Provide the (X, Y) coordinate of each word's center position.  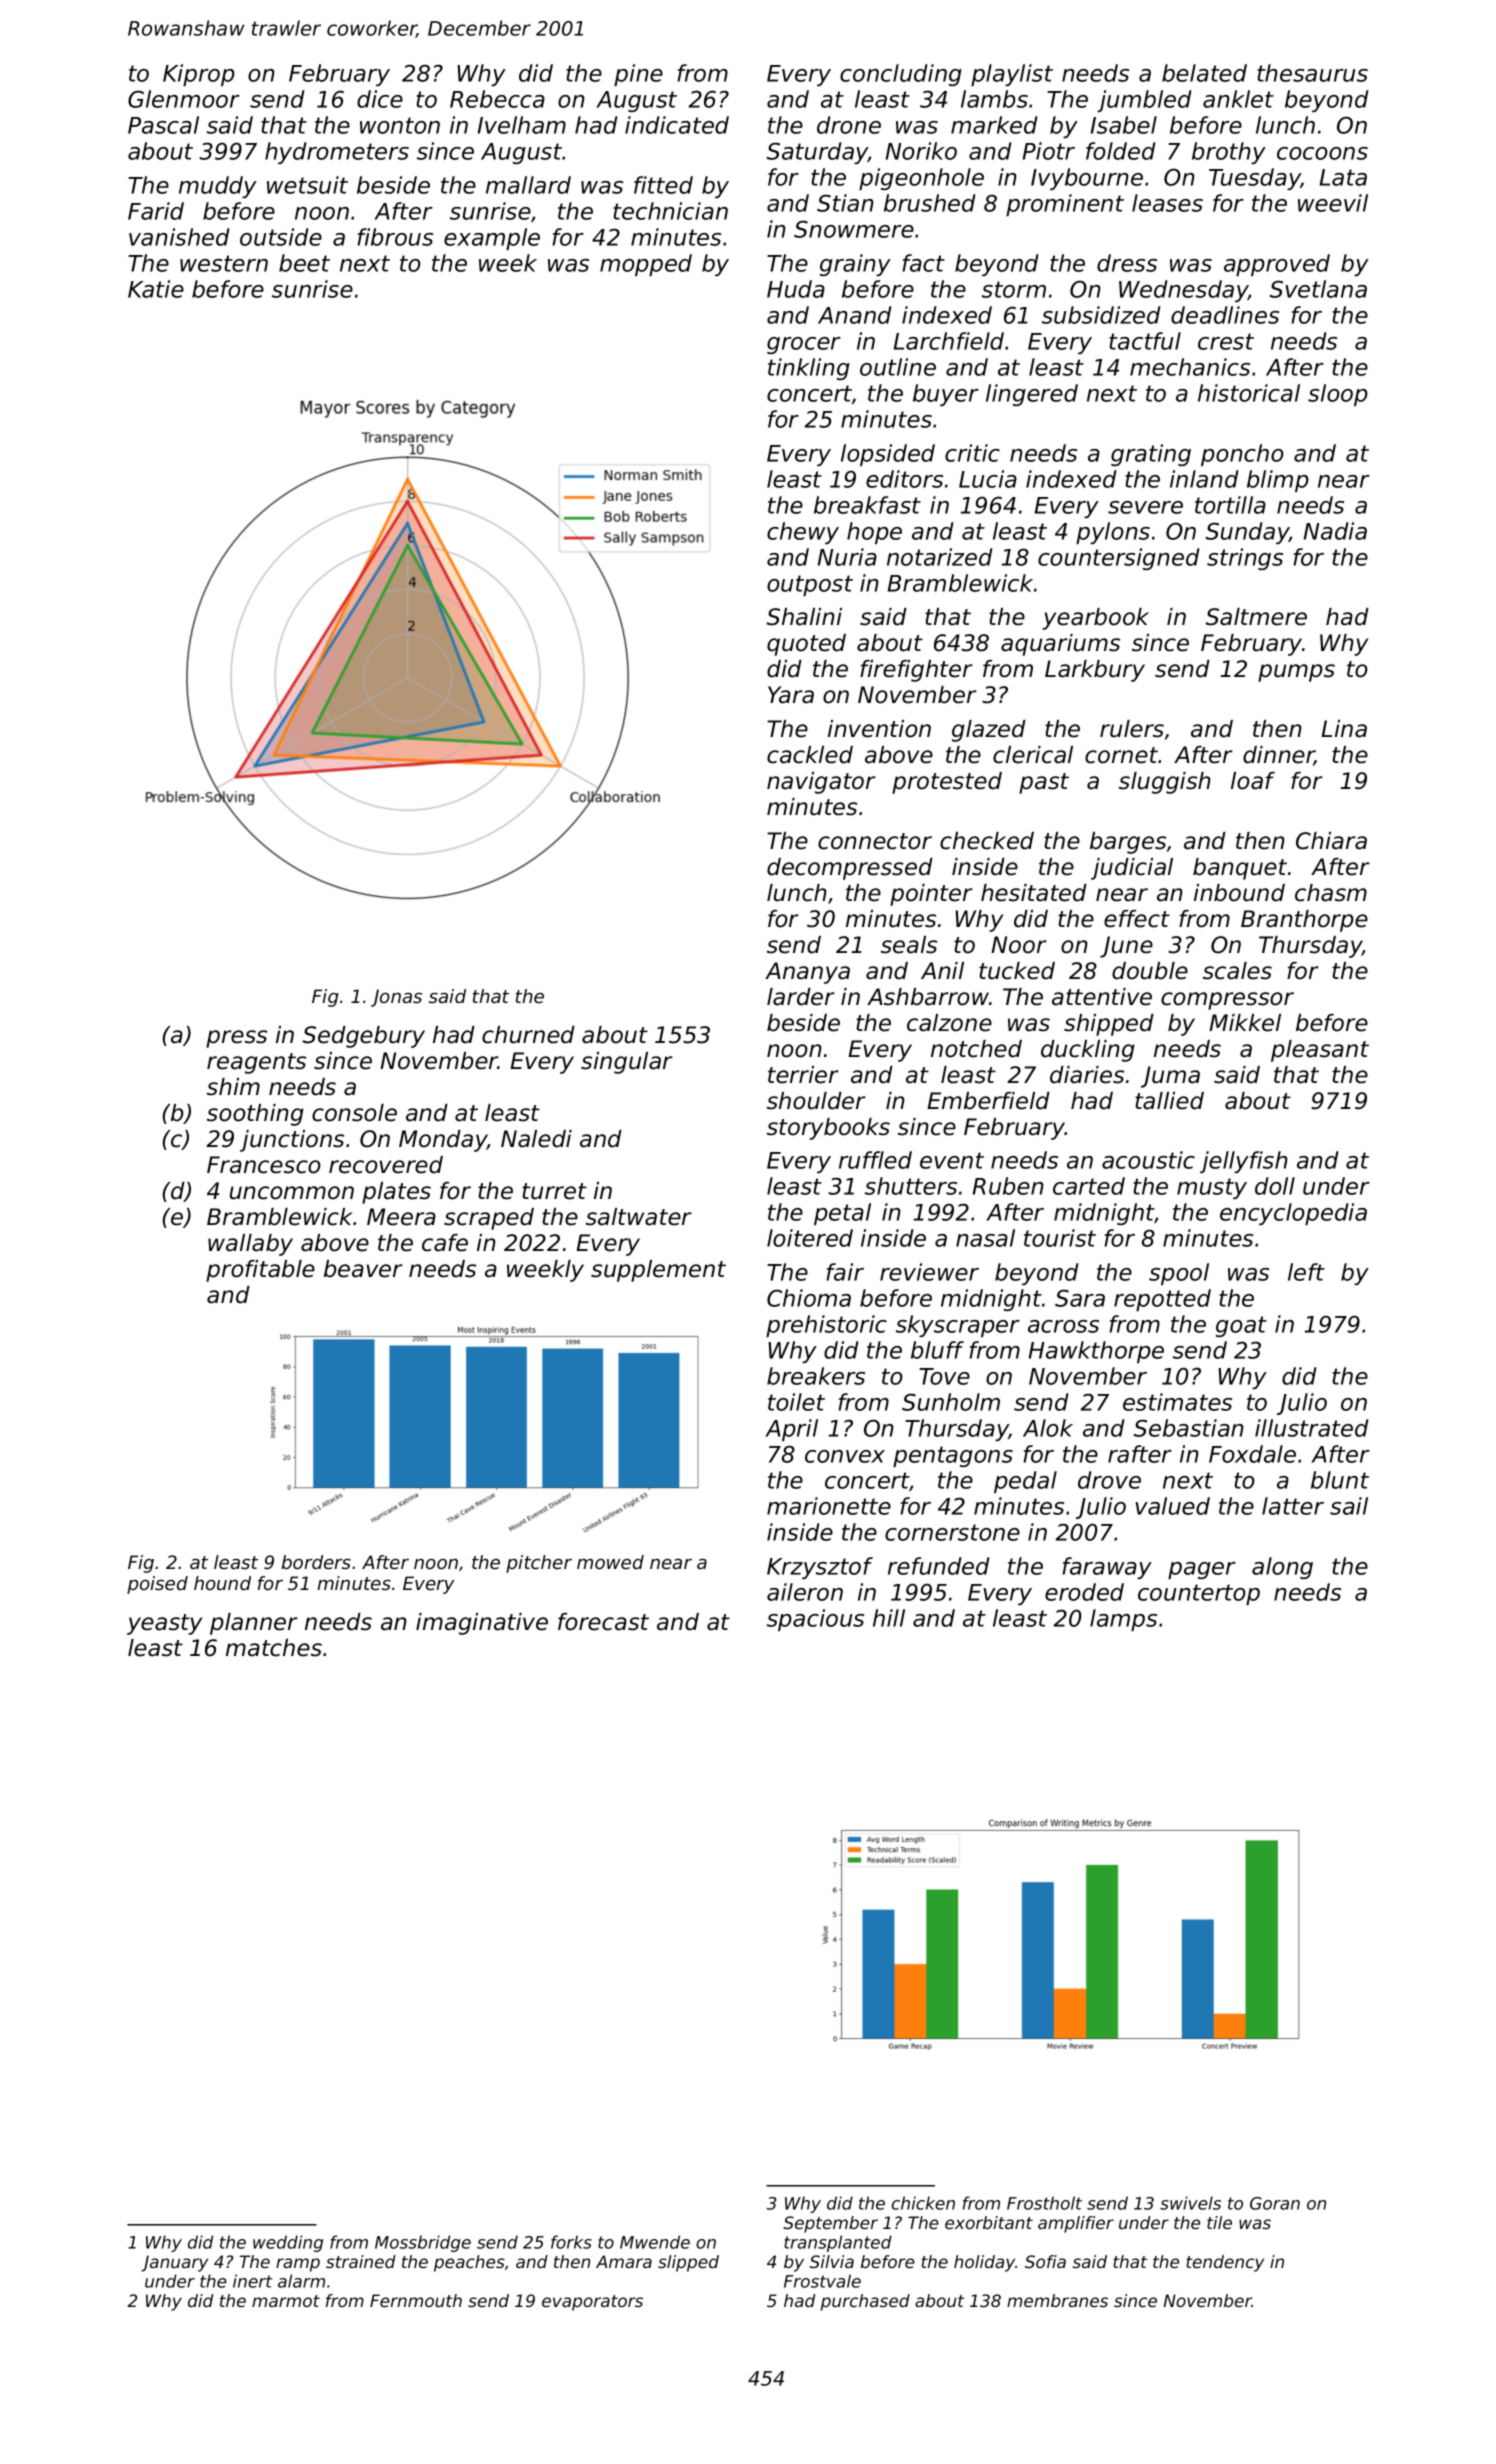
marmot (286, 2301)
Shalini (804, 617)
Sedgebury (364, 1037)
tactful (1145, 341)
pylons (1113, 533)
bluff (937, 1350)
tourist (1060, 1238)
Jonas (396, 998)
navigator (821, 783)
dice (380, 99)
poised (157, 1585)
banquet (1240, 869)
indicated (677, 125)
